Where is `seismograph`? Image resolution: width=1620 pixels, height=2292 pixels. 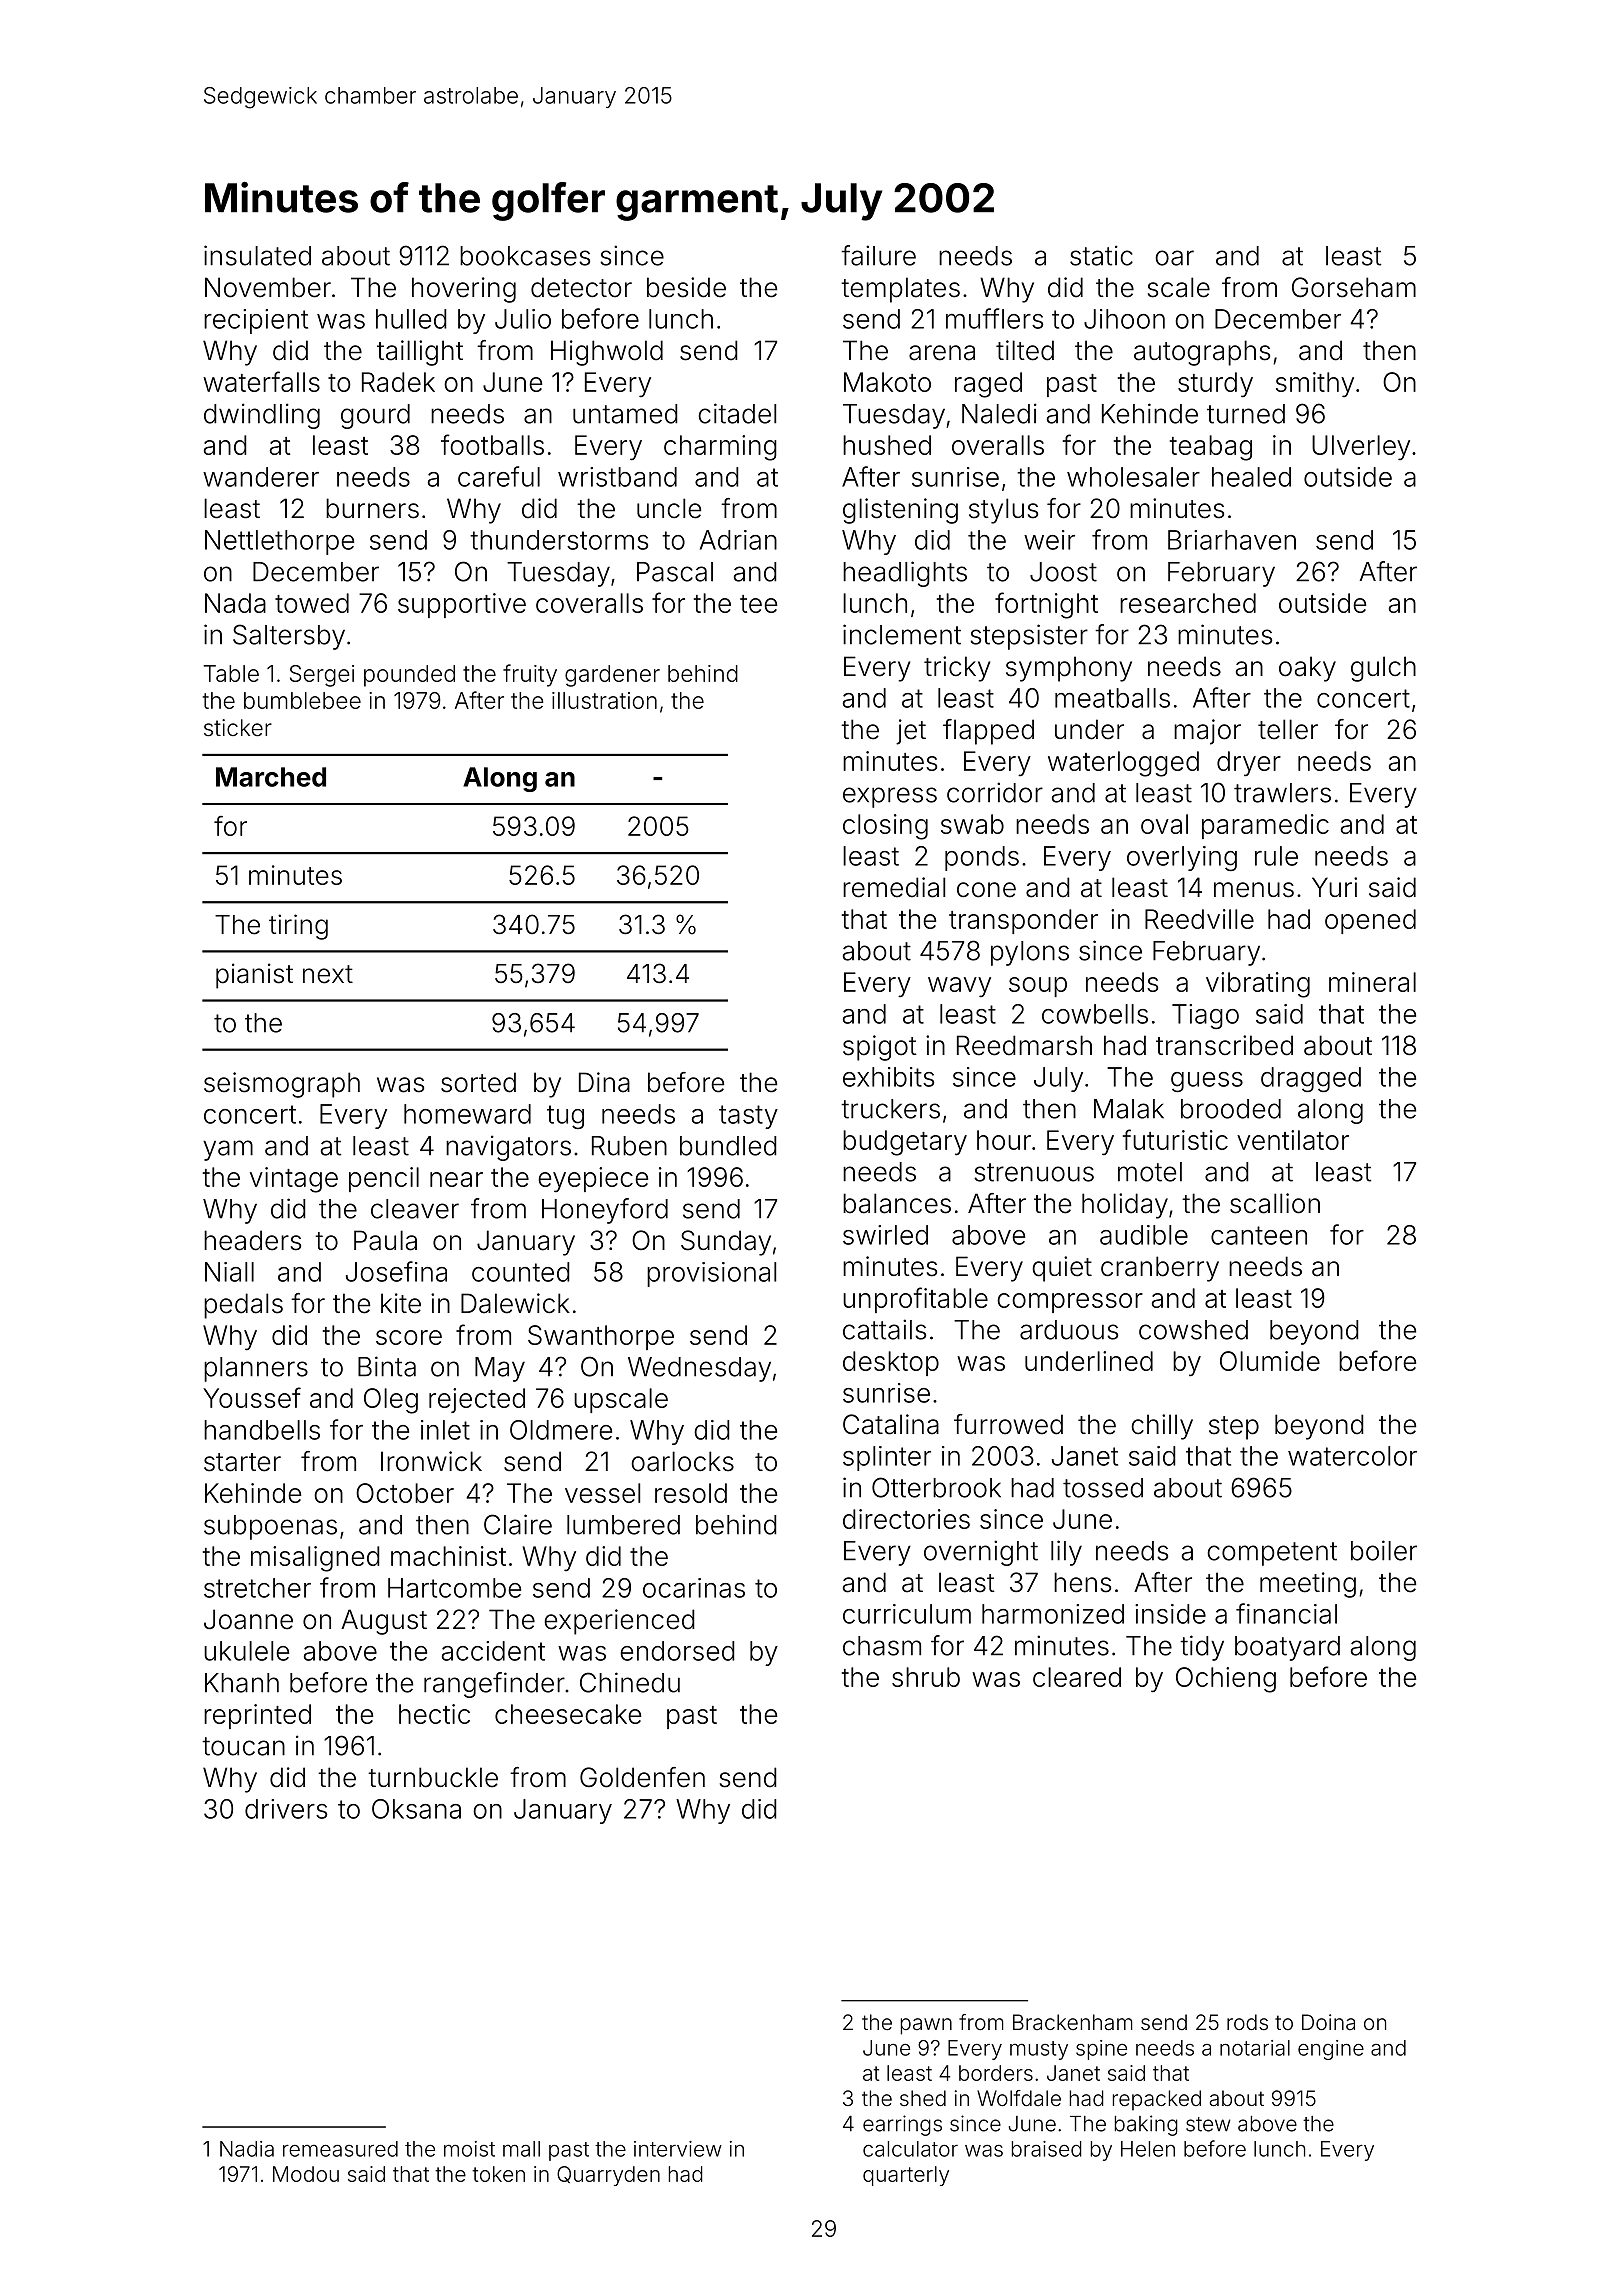
seismograph is located at coordinates (282, 1085).
